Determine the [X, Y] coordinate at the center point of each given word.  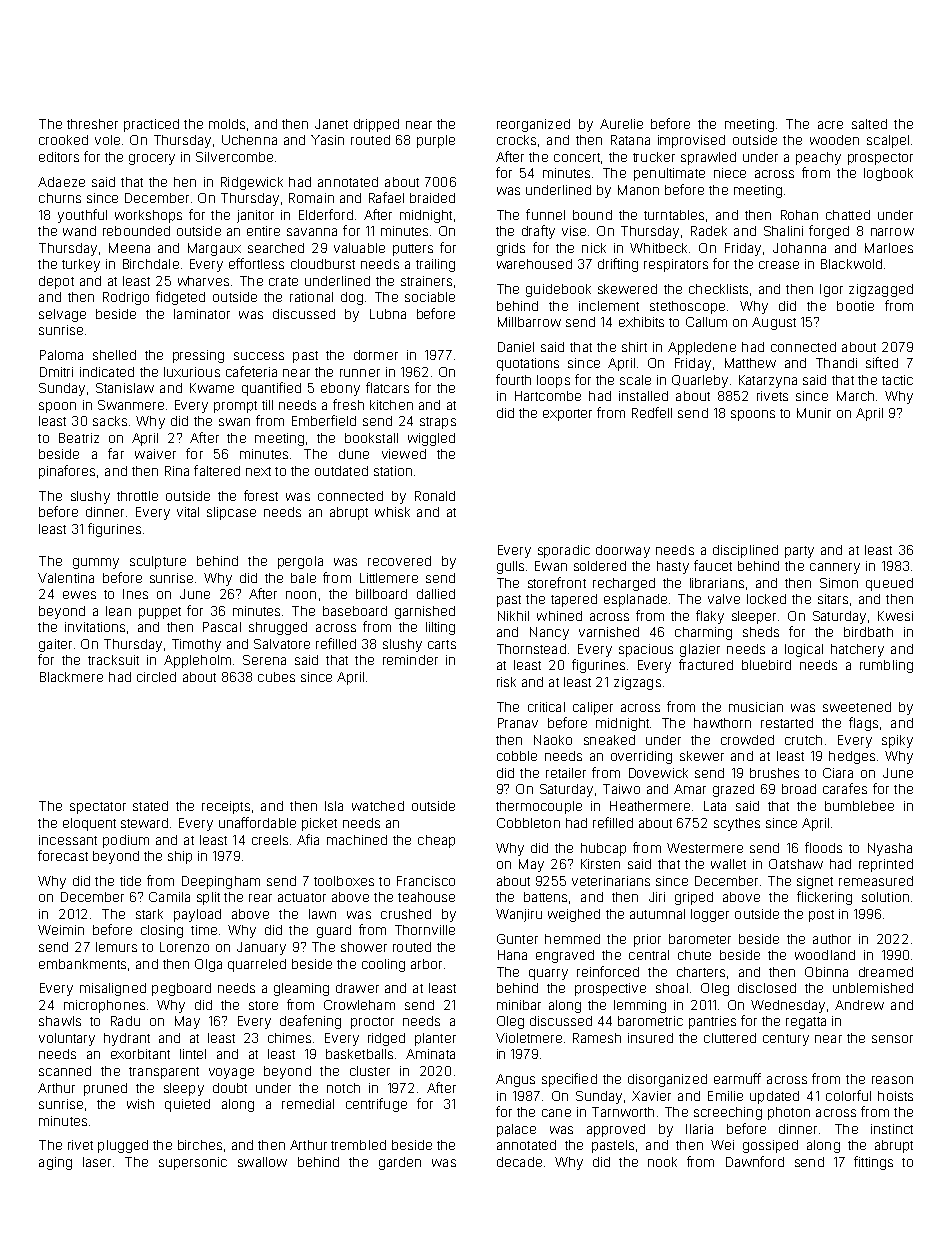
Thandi [836, 363]
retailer [566, 773]
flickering [824, 898]
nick [594, 248]
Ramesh [597, 1038]
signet [815, 882]
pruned [105, 1089]
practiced [151, 125]
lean [118, 611]
